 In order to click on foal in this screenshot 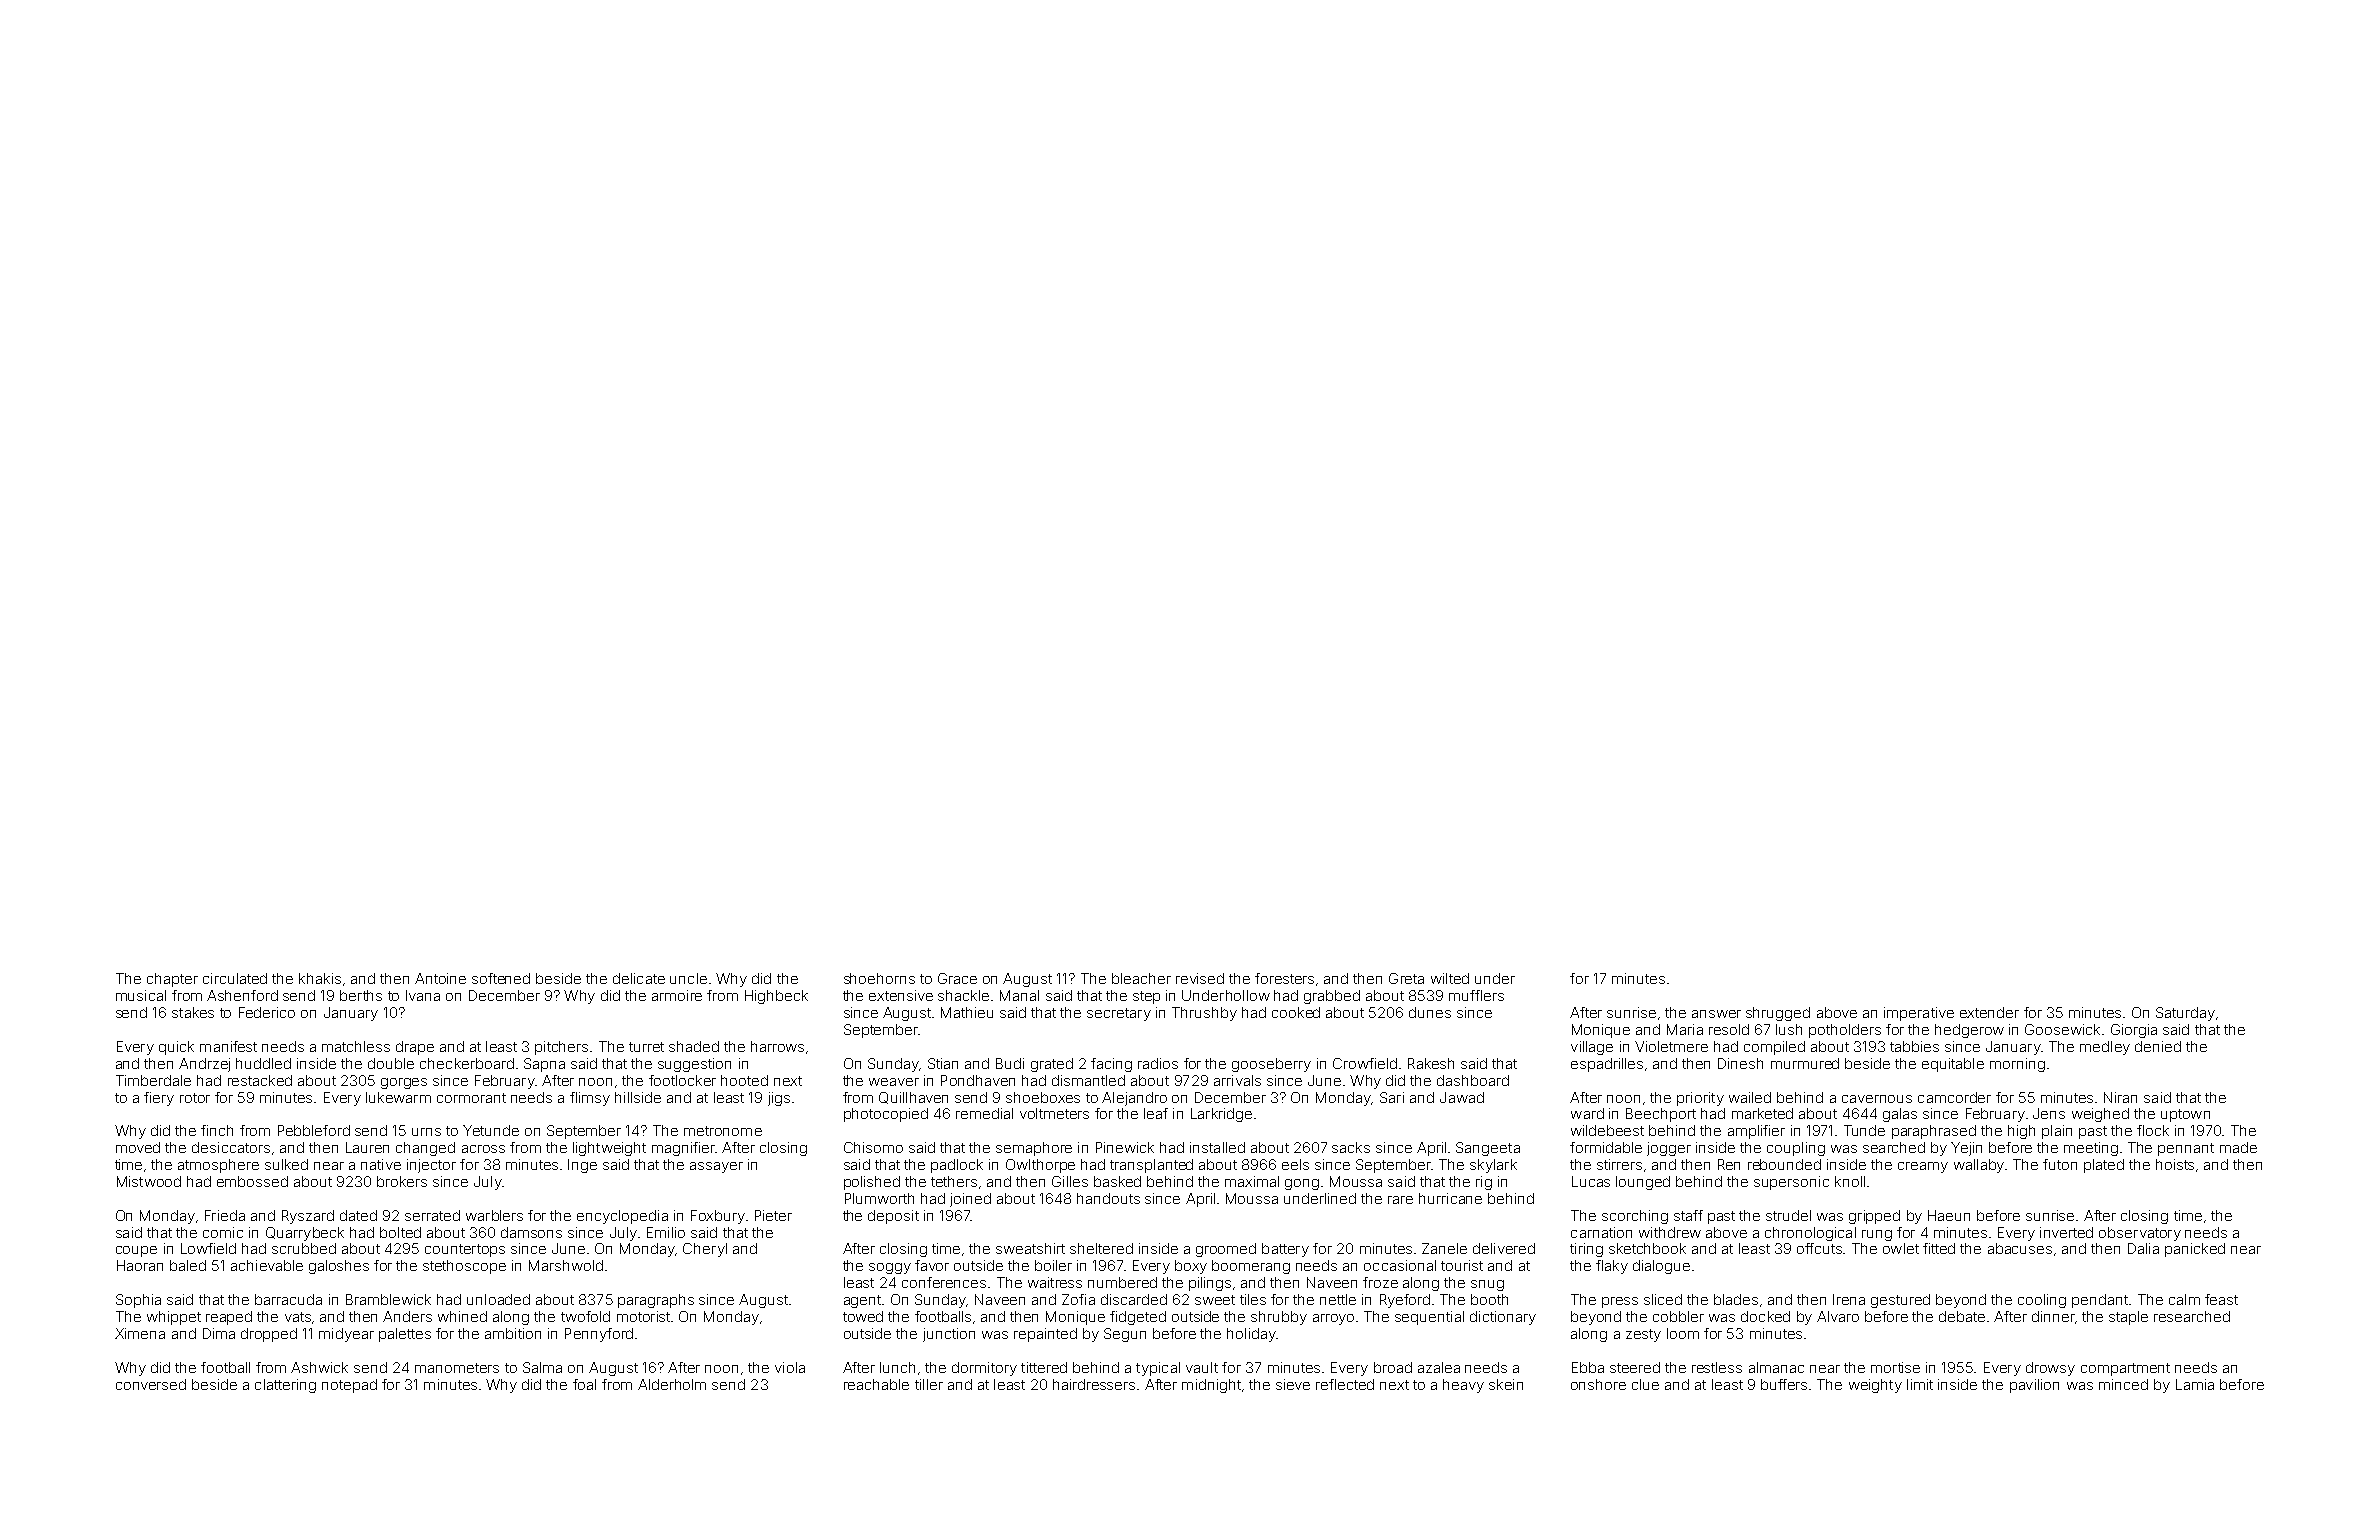, I will do `click(584, 1384)`.
